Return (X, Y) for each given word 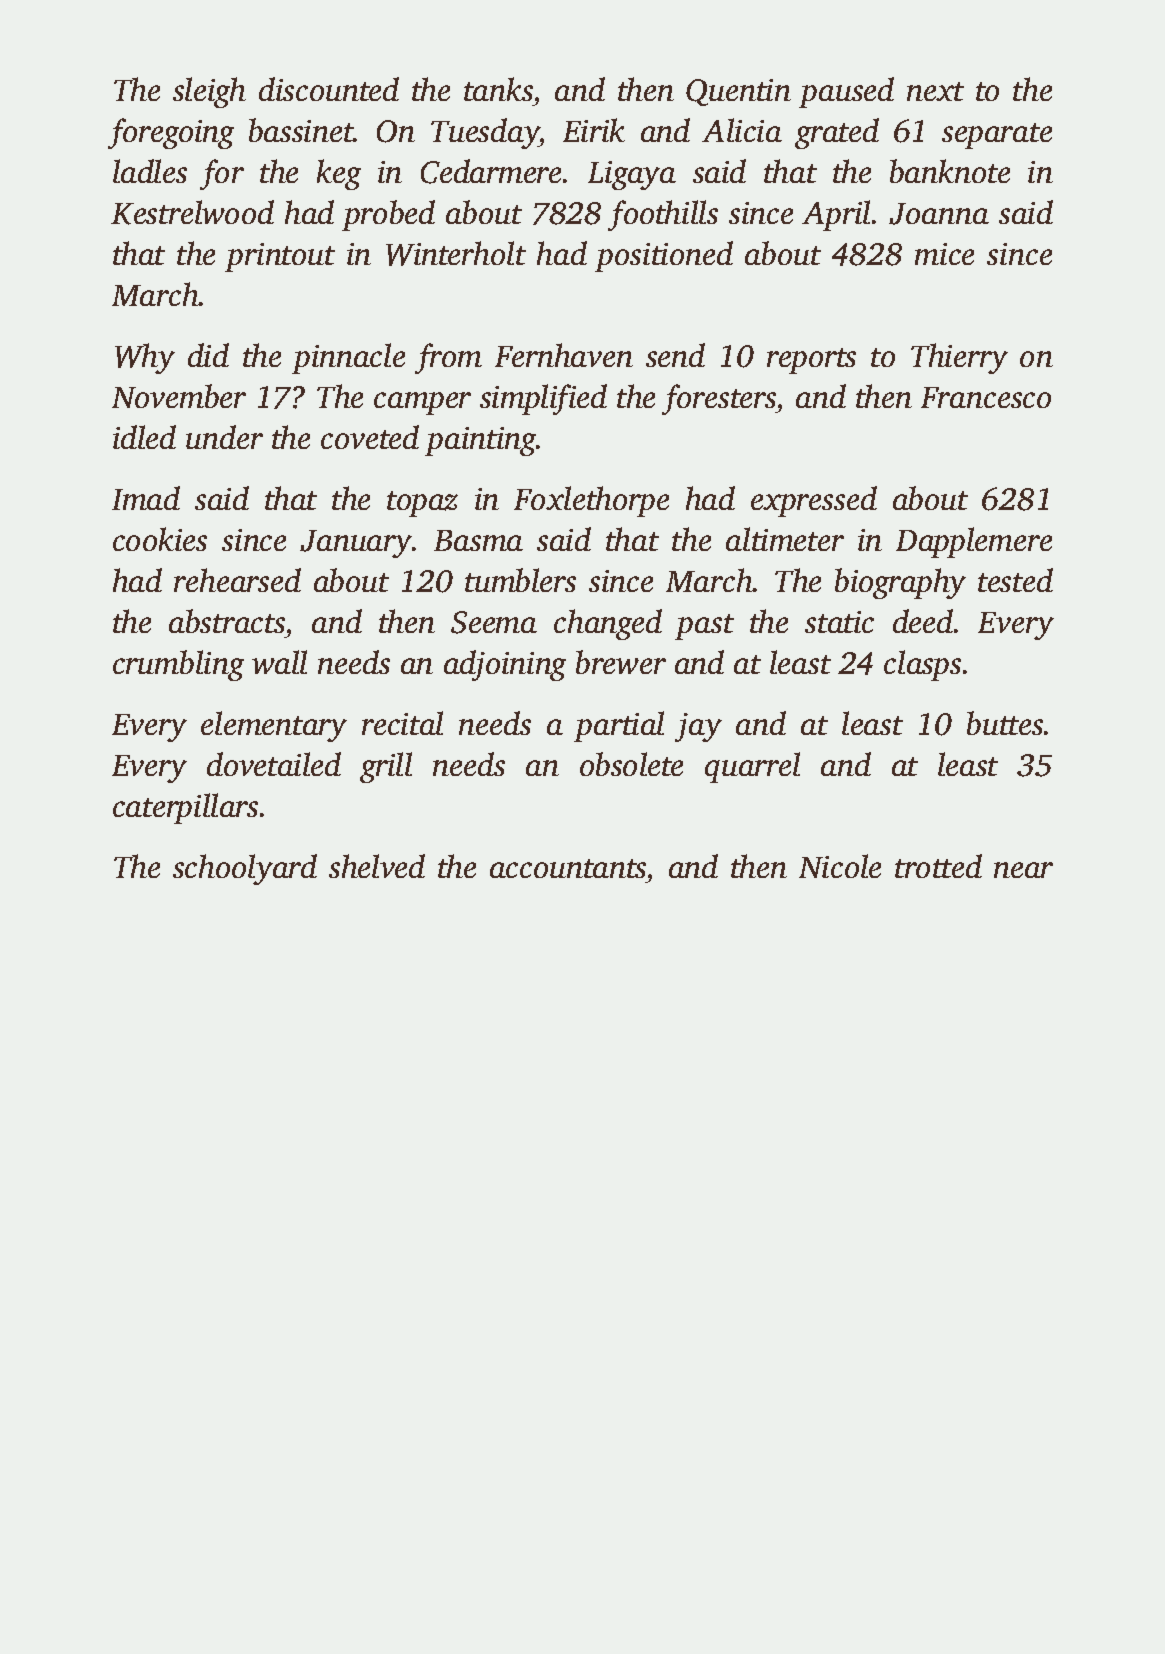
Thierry (959, 358)
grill (386, 767)
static (839, 622)
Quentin (738, 92)
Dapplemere (974, 542)
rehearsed (237, 580)
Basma (478, 540)
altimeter (785, 539)
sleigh (209, 92)
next (935, 91)
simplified (543, 399)
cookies (160, 539)
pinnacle (348, 358)
